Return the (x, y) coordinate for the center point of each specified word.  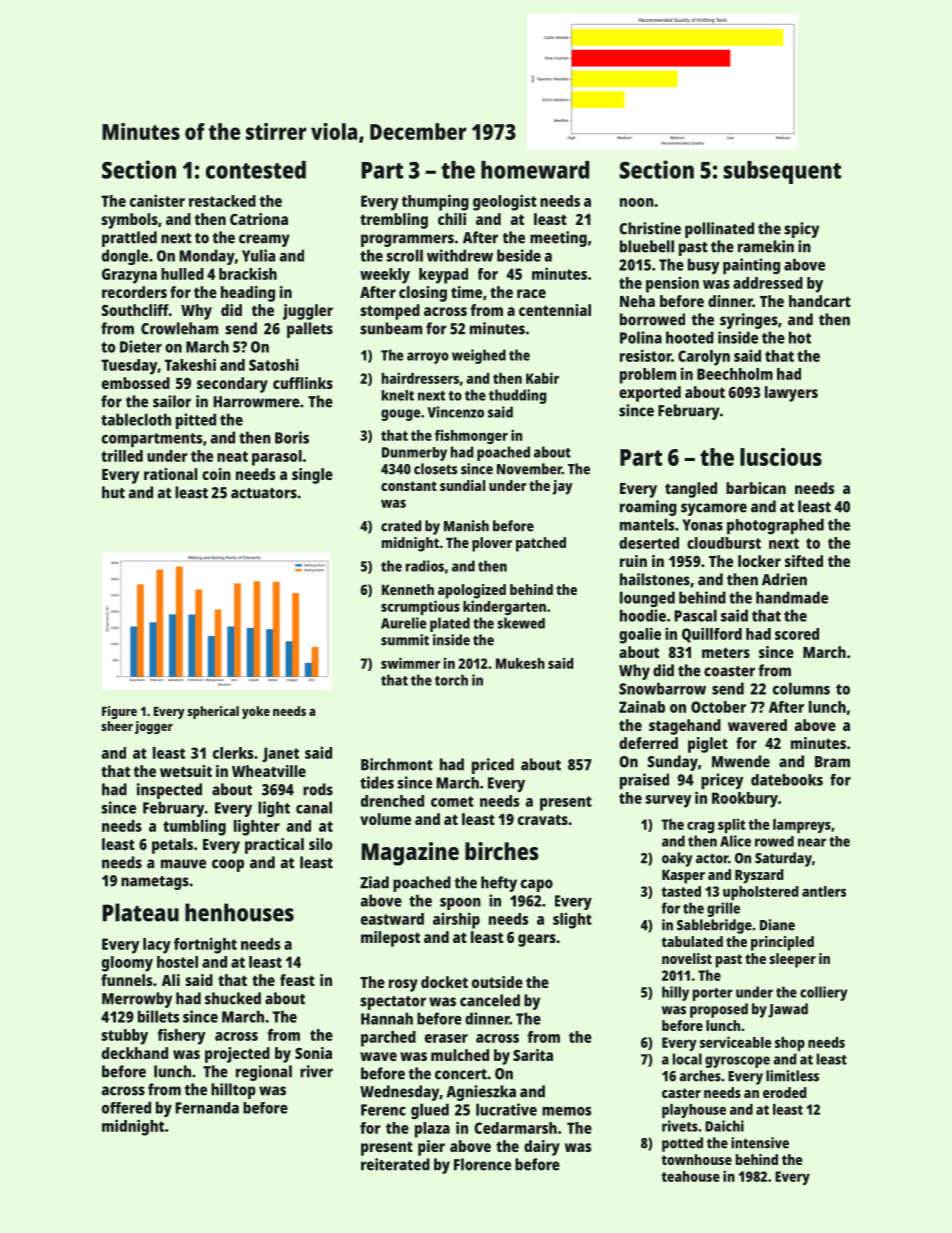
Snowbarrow (662, 688)
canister (157, 200)
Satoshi (274, 365)
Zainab (642, 706)
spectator (393, 1003)
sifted (804, 561)
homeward (535, 170)
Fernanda (207, 1108)
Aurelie (404, 623)
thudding (517, 396)
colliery (823, 993)
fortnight (205, 945)
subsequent (782, 172)
